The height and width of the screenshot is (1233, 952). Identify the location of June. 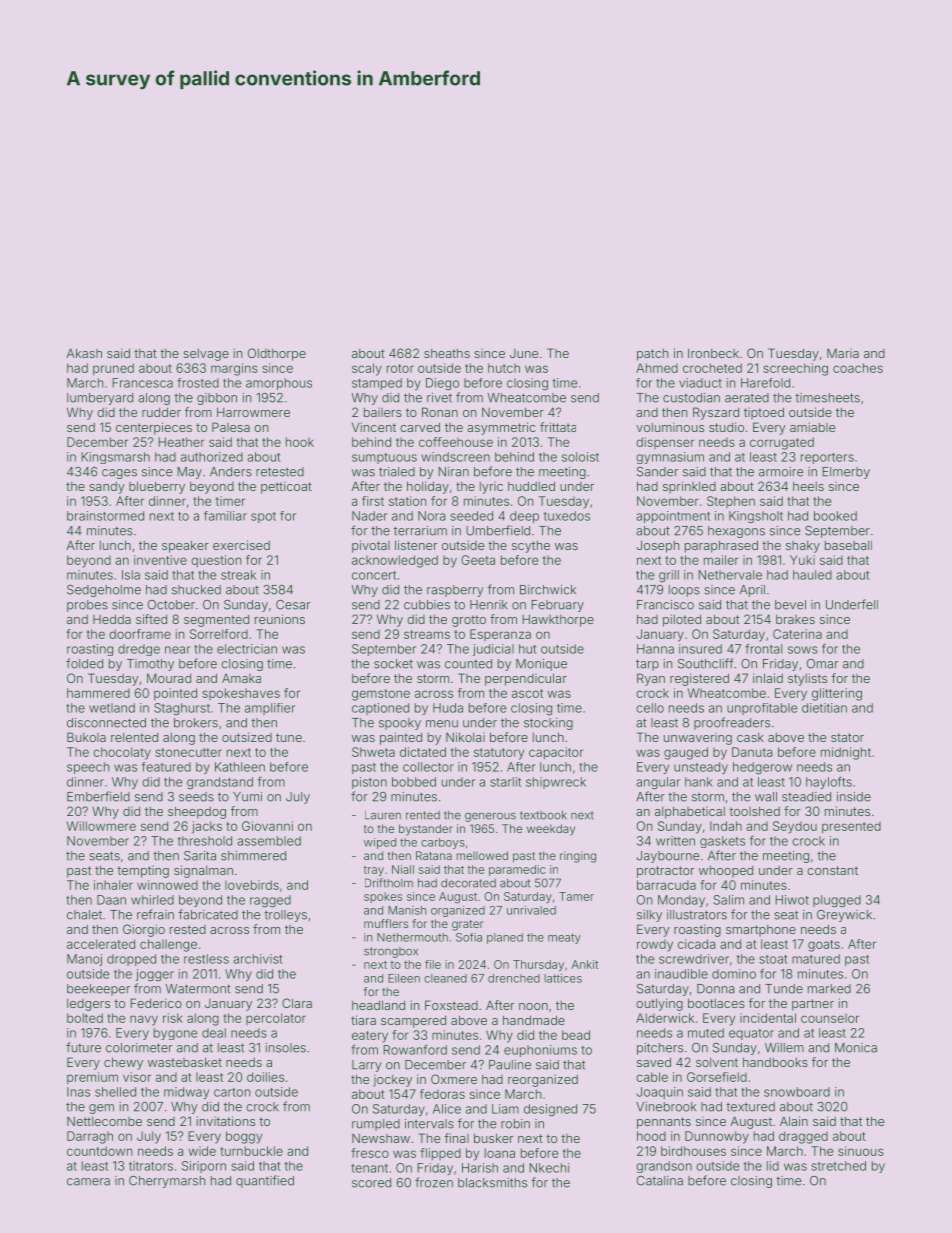
(524, 353).
